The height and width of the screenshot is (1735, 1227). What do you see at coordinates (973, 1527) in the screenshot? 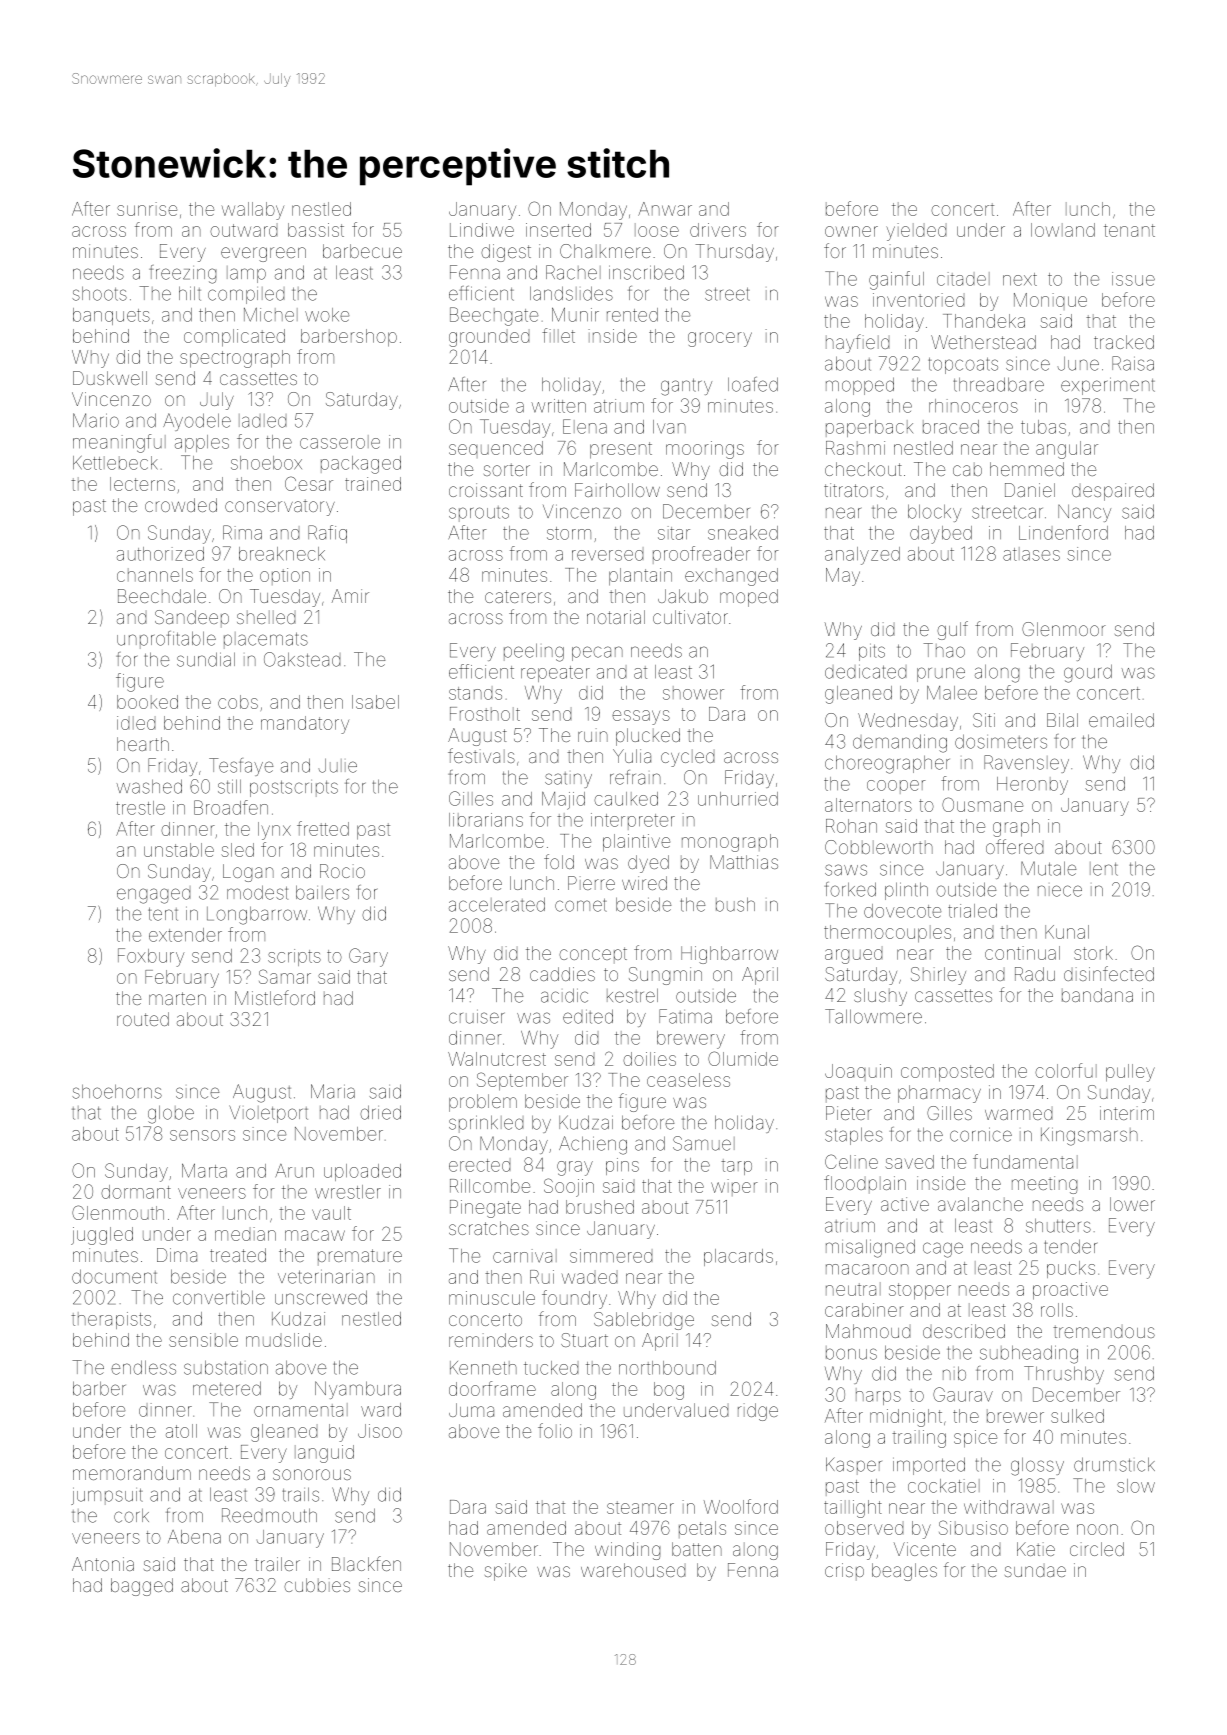
I see `Sibusiso` at bounding box center [973, 1527].
